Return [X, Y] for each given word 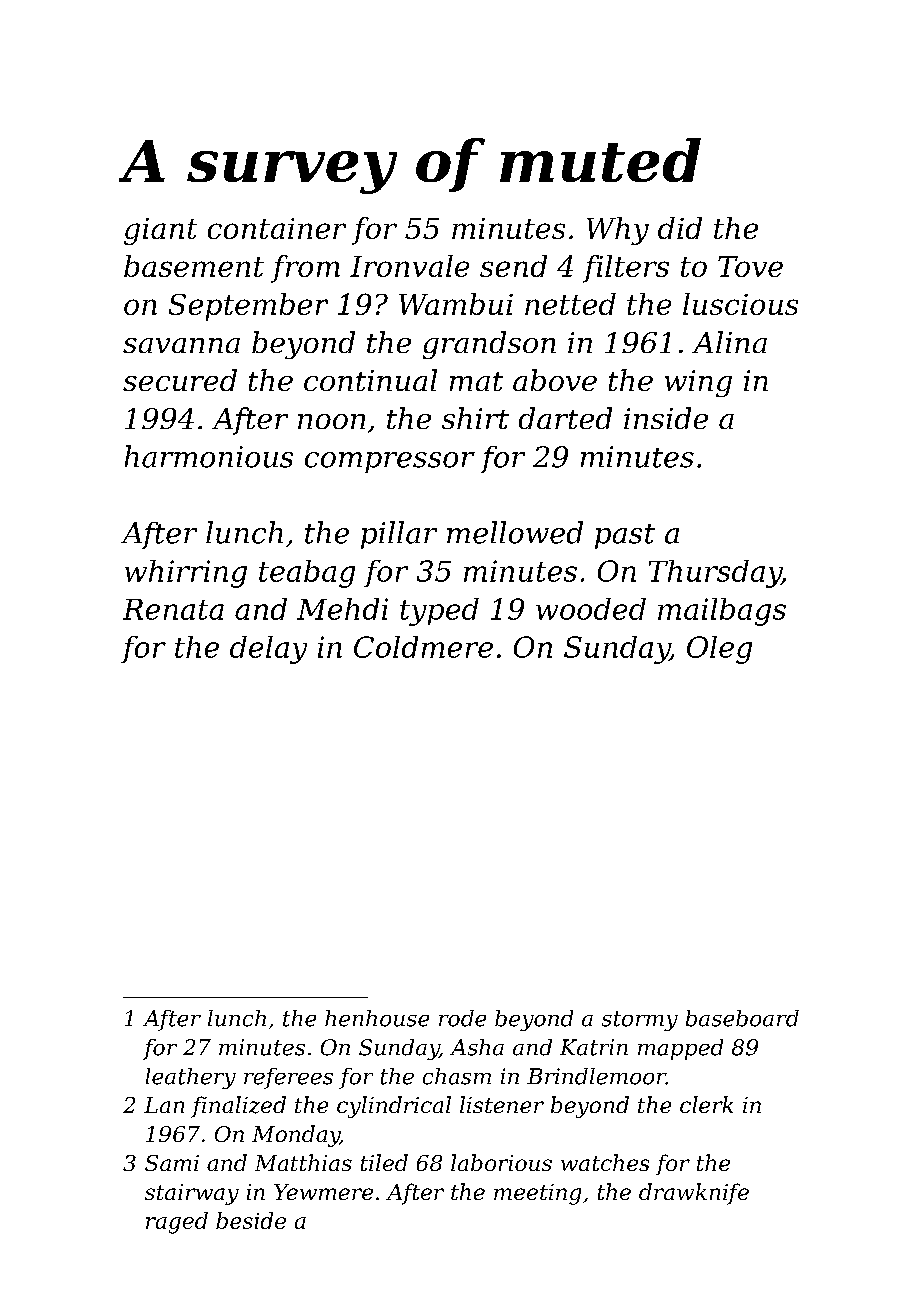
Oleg [719, 650]
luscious [740, 304]
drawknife [694, 1194]
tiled [384, 1162]
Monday [296, 1136]
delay [268, 650]
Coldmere [423, 647]
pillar [399, 535]
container [277, 228]
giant [160, 231]
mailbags [722, 612]
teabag [307, 574]
